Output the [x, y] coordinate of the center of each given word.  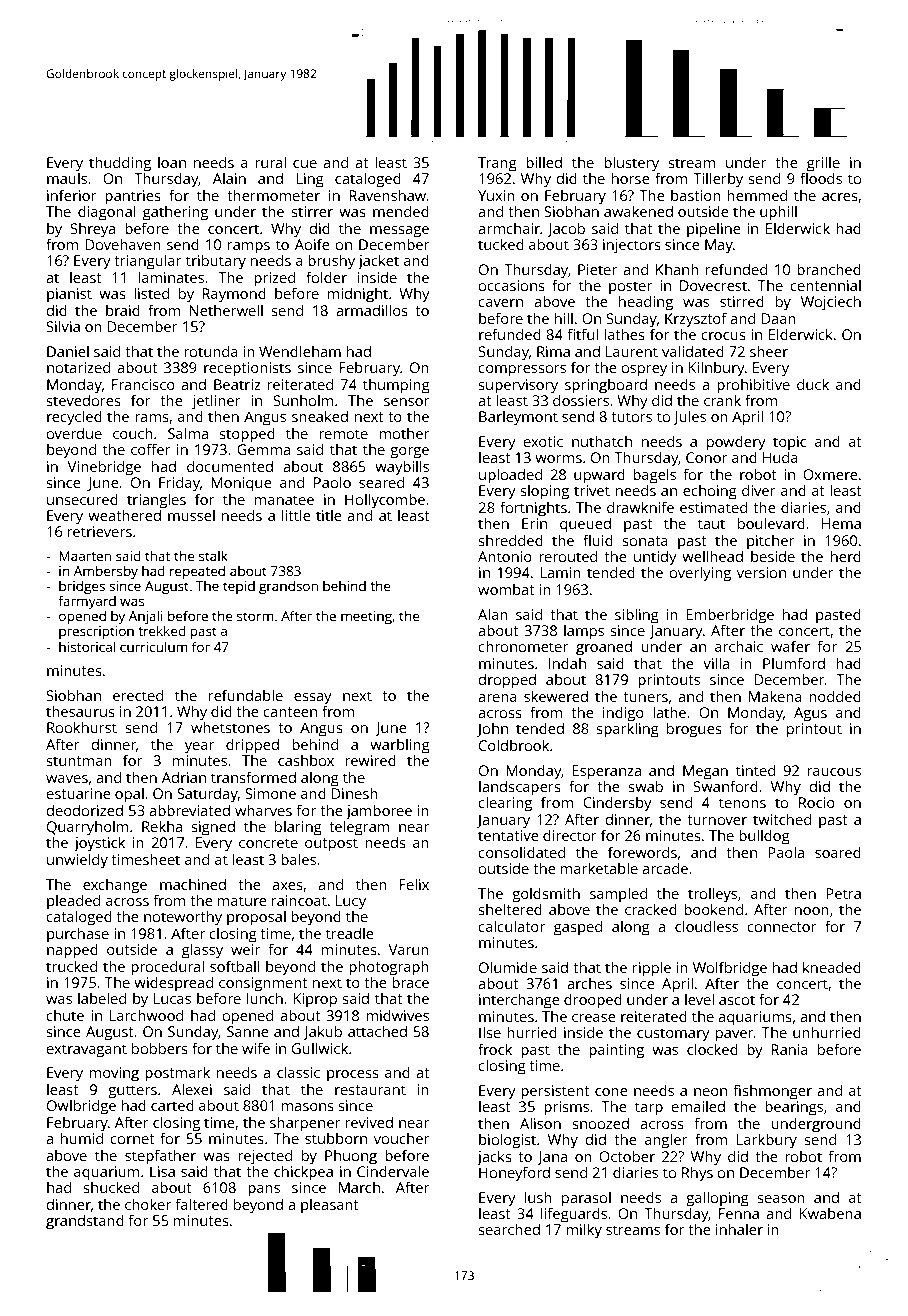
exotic [543, 441]
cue [305, 164]
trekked [162, 630]
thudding [120, 164]
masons [307, 1107]
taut [711, 524]
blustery [631, 164]
